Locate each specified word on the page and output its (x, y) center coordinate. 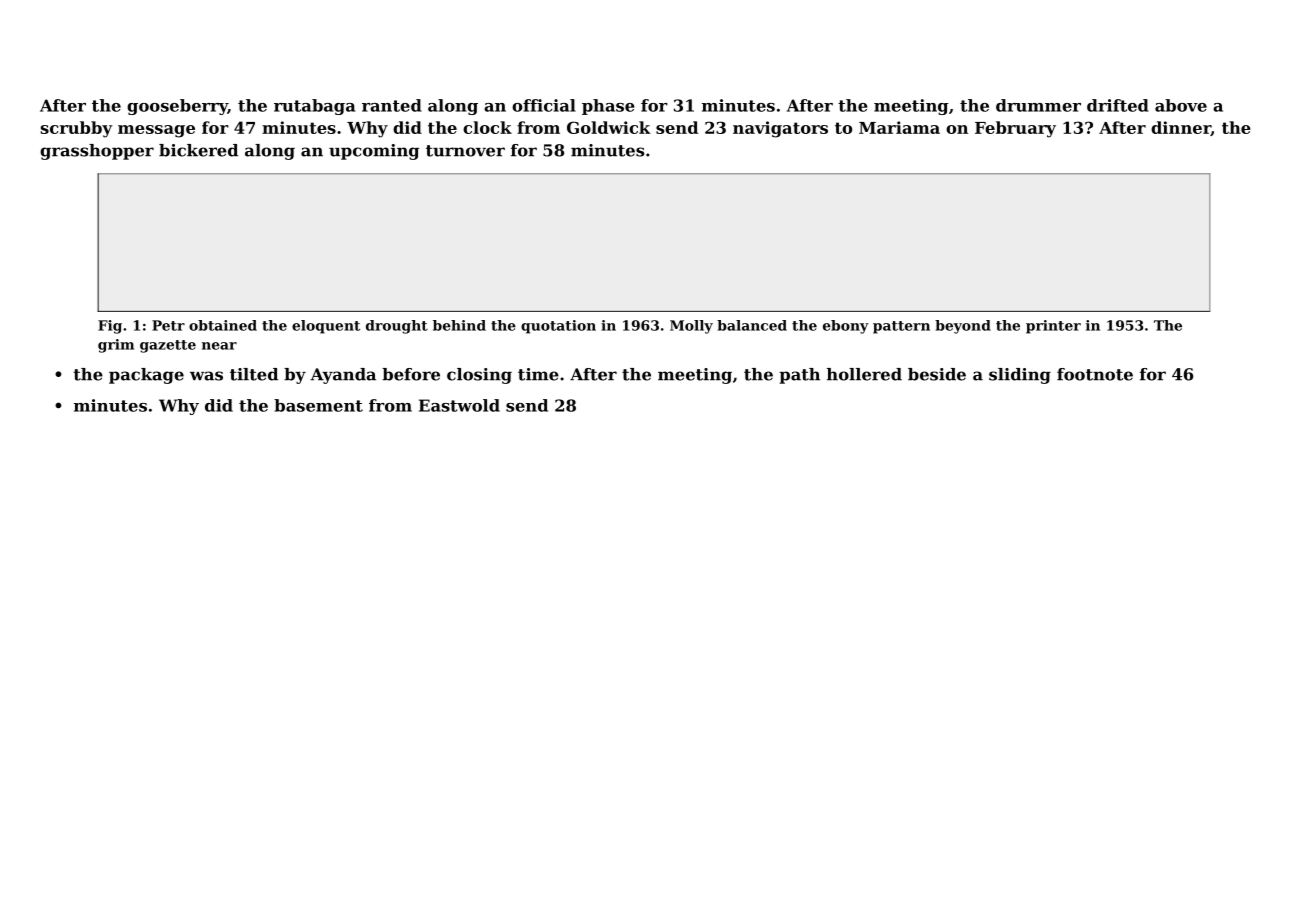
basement (318, 405)
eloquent (326, 327)
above (1181, 105)
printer (1053, 327)
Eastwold (459, 405)
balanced (752, 325)
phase (608, 107)
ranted (392, 105)
